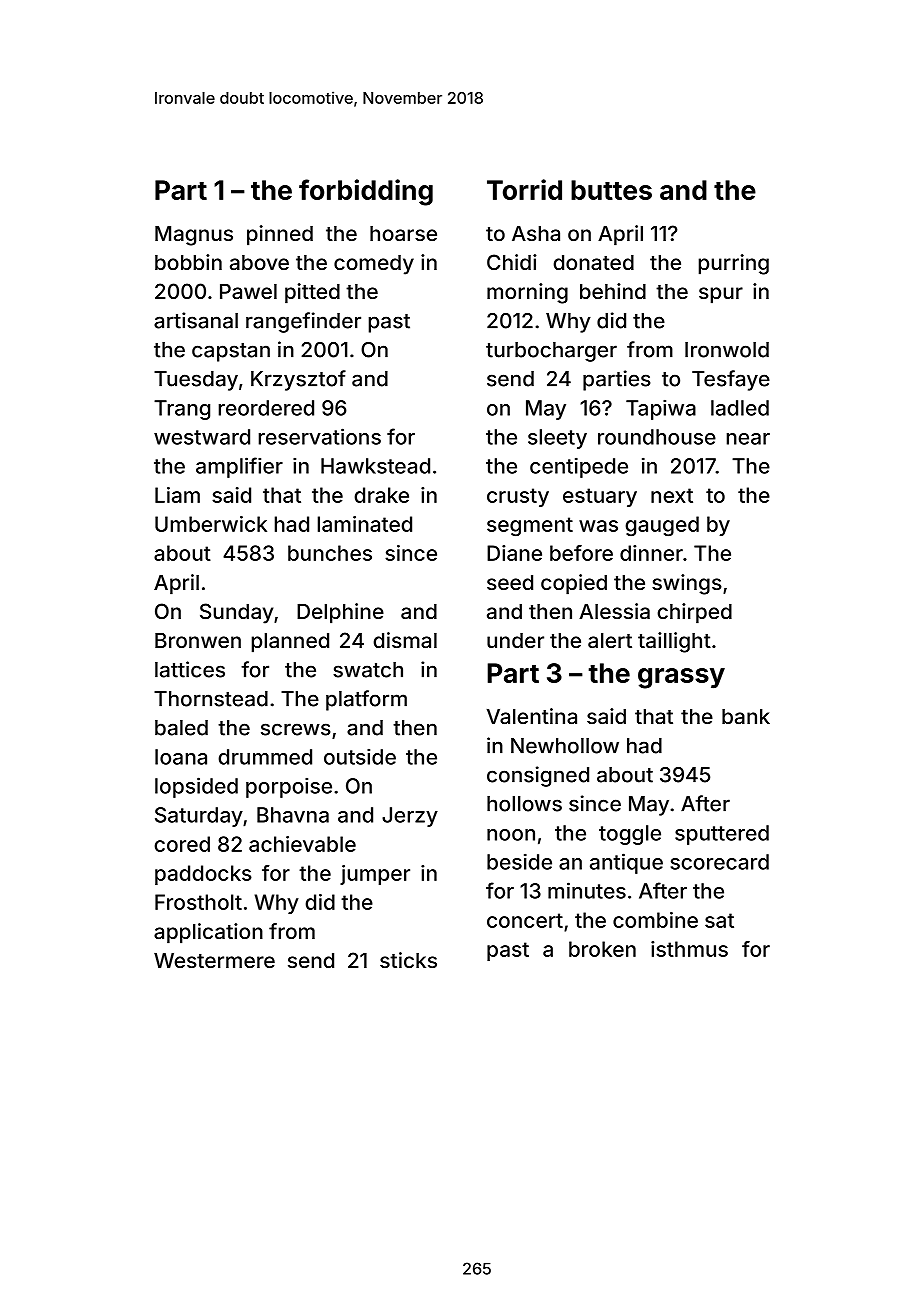 The image size is (924, 1311). What do you see at coordinates (600, 497) in the image?
I see `estuary` at bounding box center [600, 497].
